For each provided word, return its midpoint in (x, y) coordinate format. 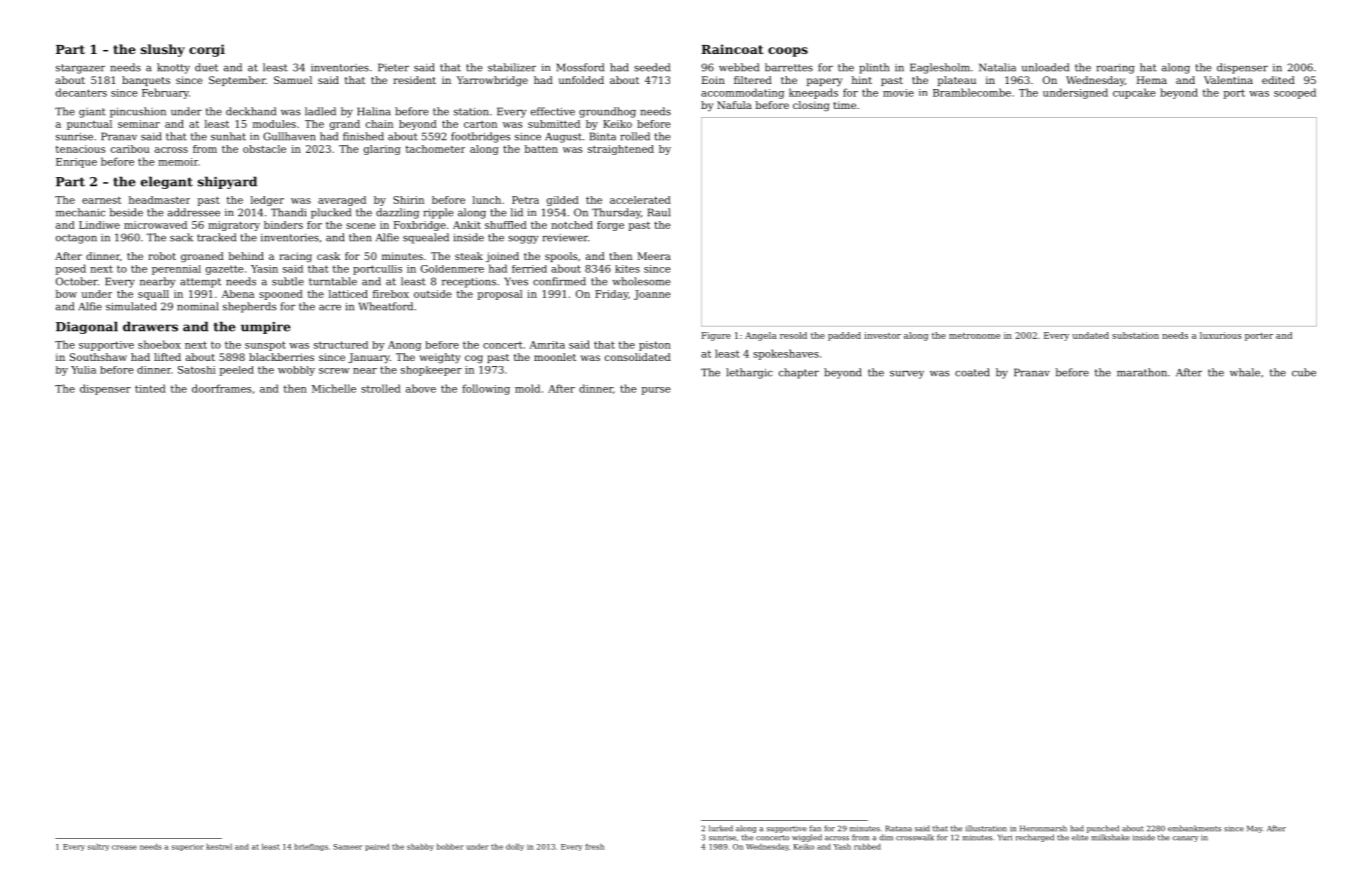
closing (811, 106)
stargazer (80, 69)
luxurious (1221, 335)
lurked (721, 828)
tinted (150, 388)
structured (341, 345)
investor (882, 335)
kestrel (219, 847)
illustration (986, 828)
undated (1091, 335)
